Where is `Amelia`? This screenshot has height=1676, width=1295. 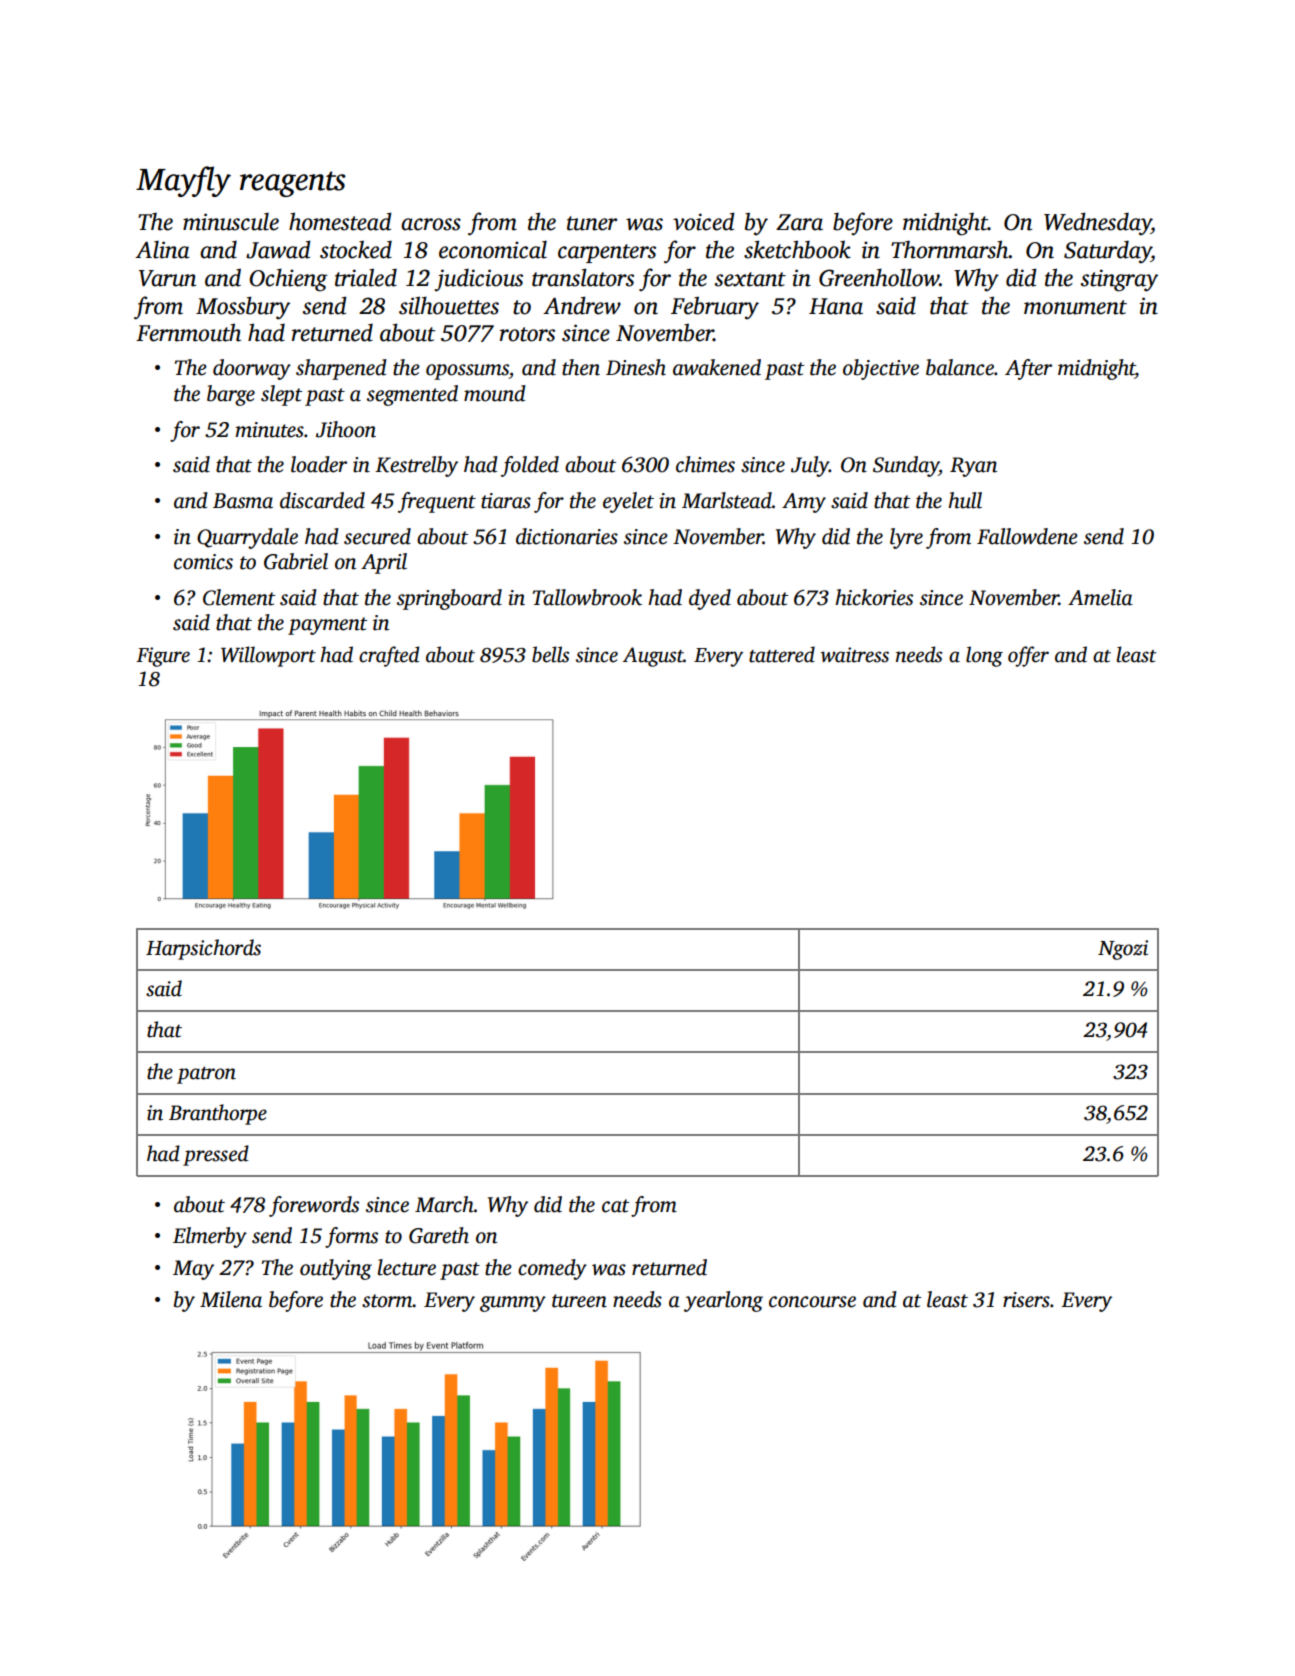 Amelia is located at coordinates (1100, 597).
